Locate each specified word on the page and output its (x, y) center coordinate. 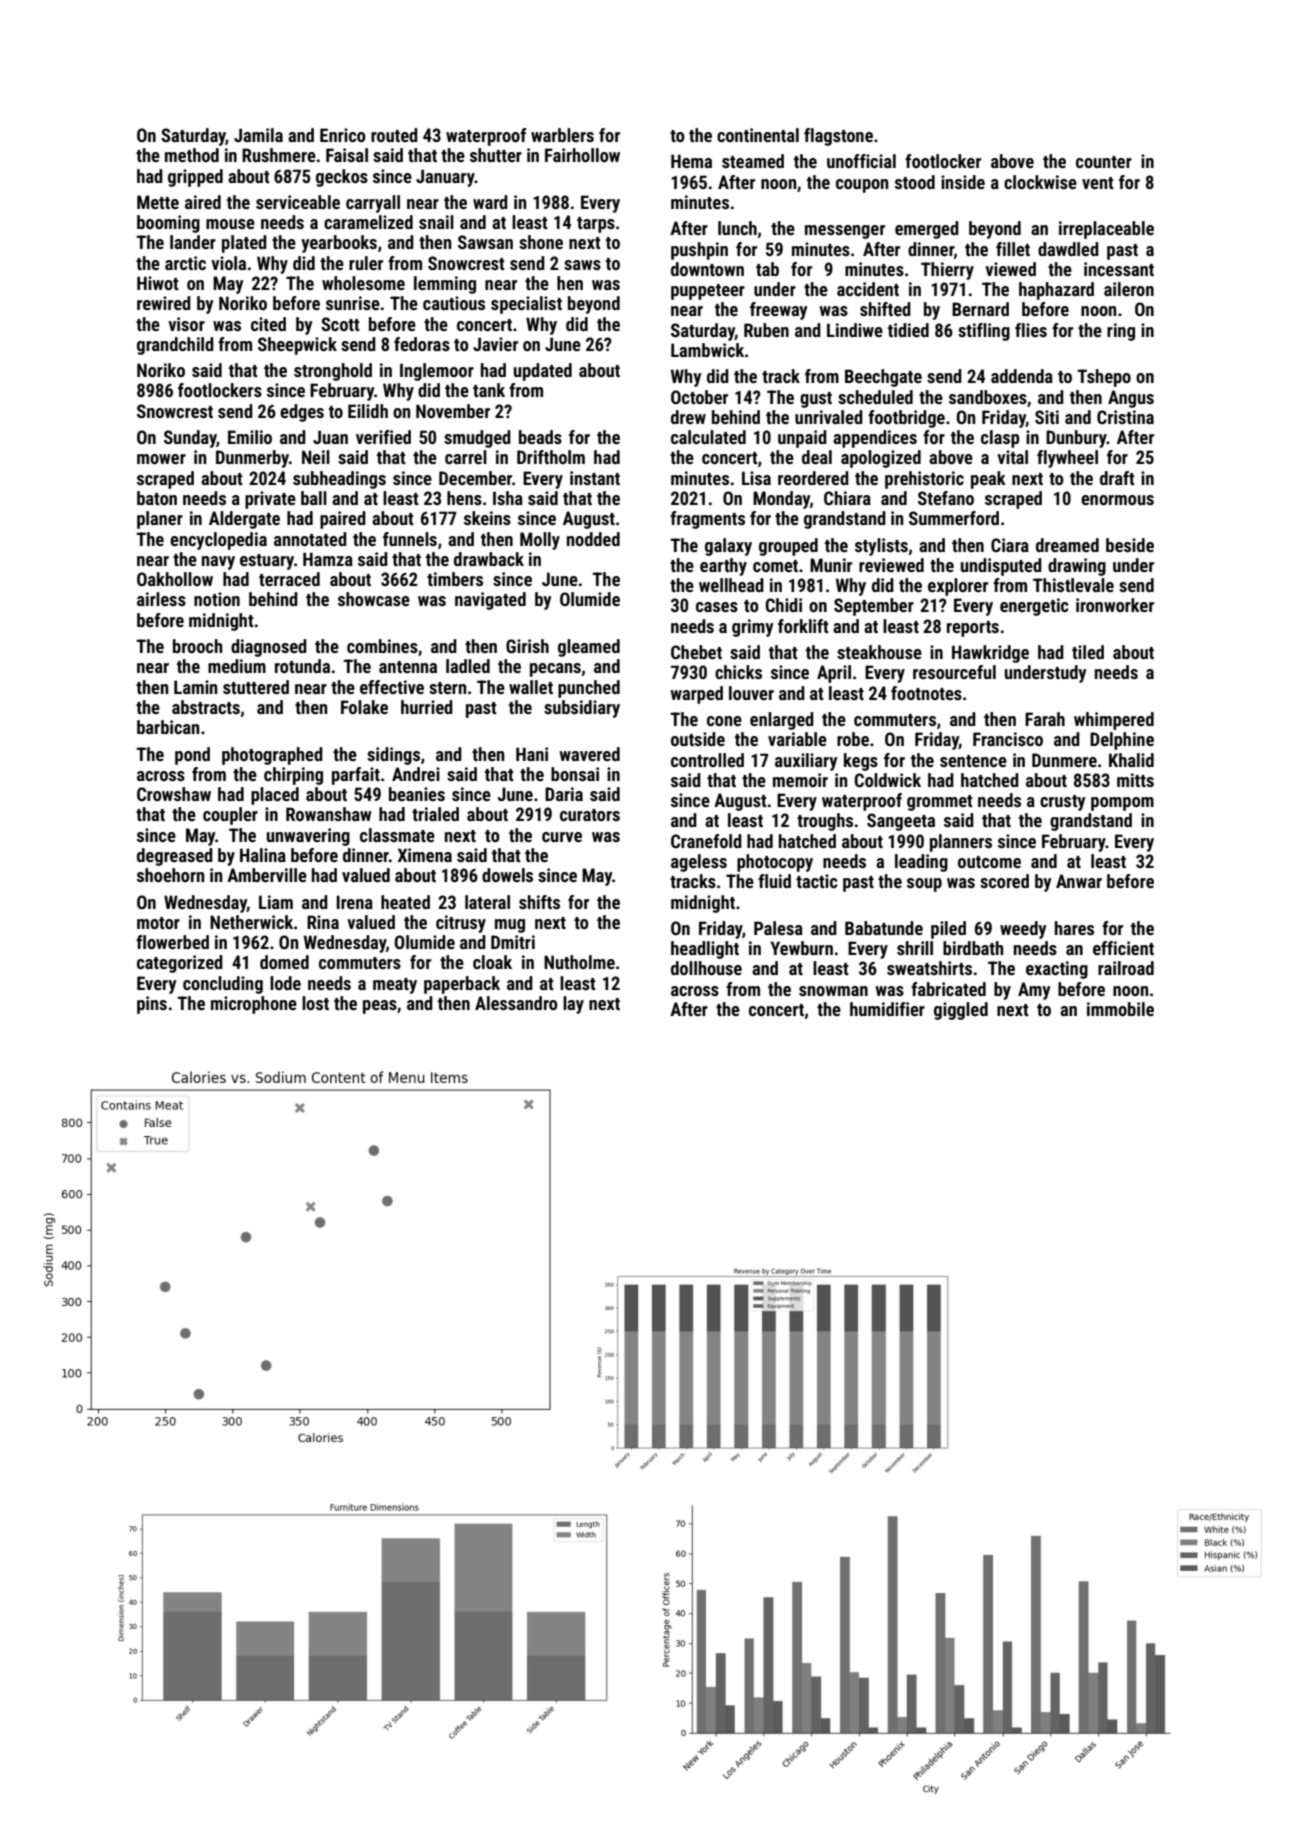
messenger (845, 232)
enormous (1117, 500)
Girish (527, 646)
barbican (168, 727)
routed (394, 135)
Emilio (250, 437)
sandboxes (988, 397)
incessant (1119, 269)
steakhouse (879, 652)
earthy (723, 567)
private (270, 500)
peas (380, 1007)
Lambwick (707, 350)
